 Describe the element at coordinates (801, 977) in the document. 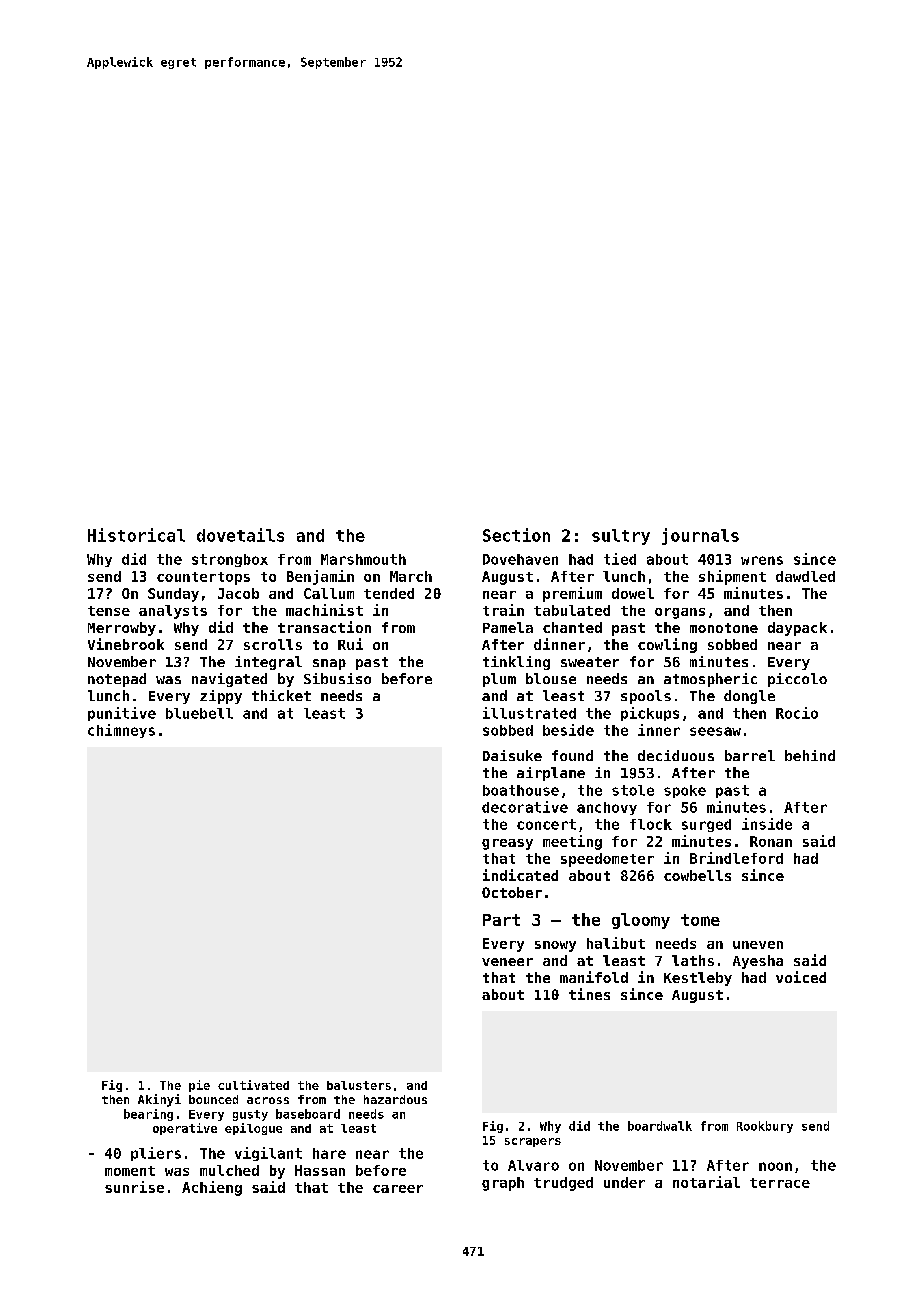

I see `voiced` at that location.
